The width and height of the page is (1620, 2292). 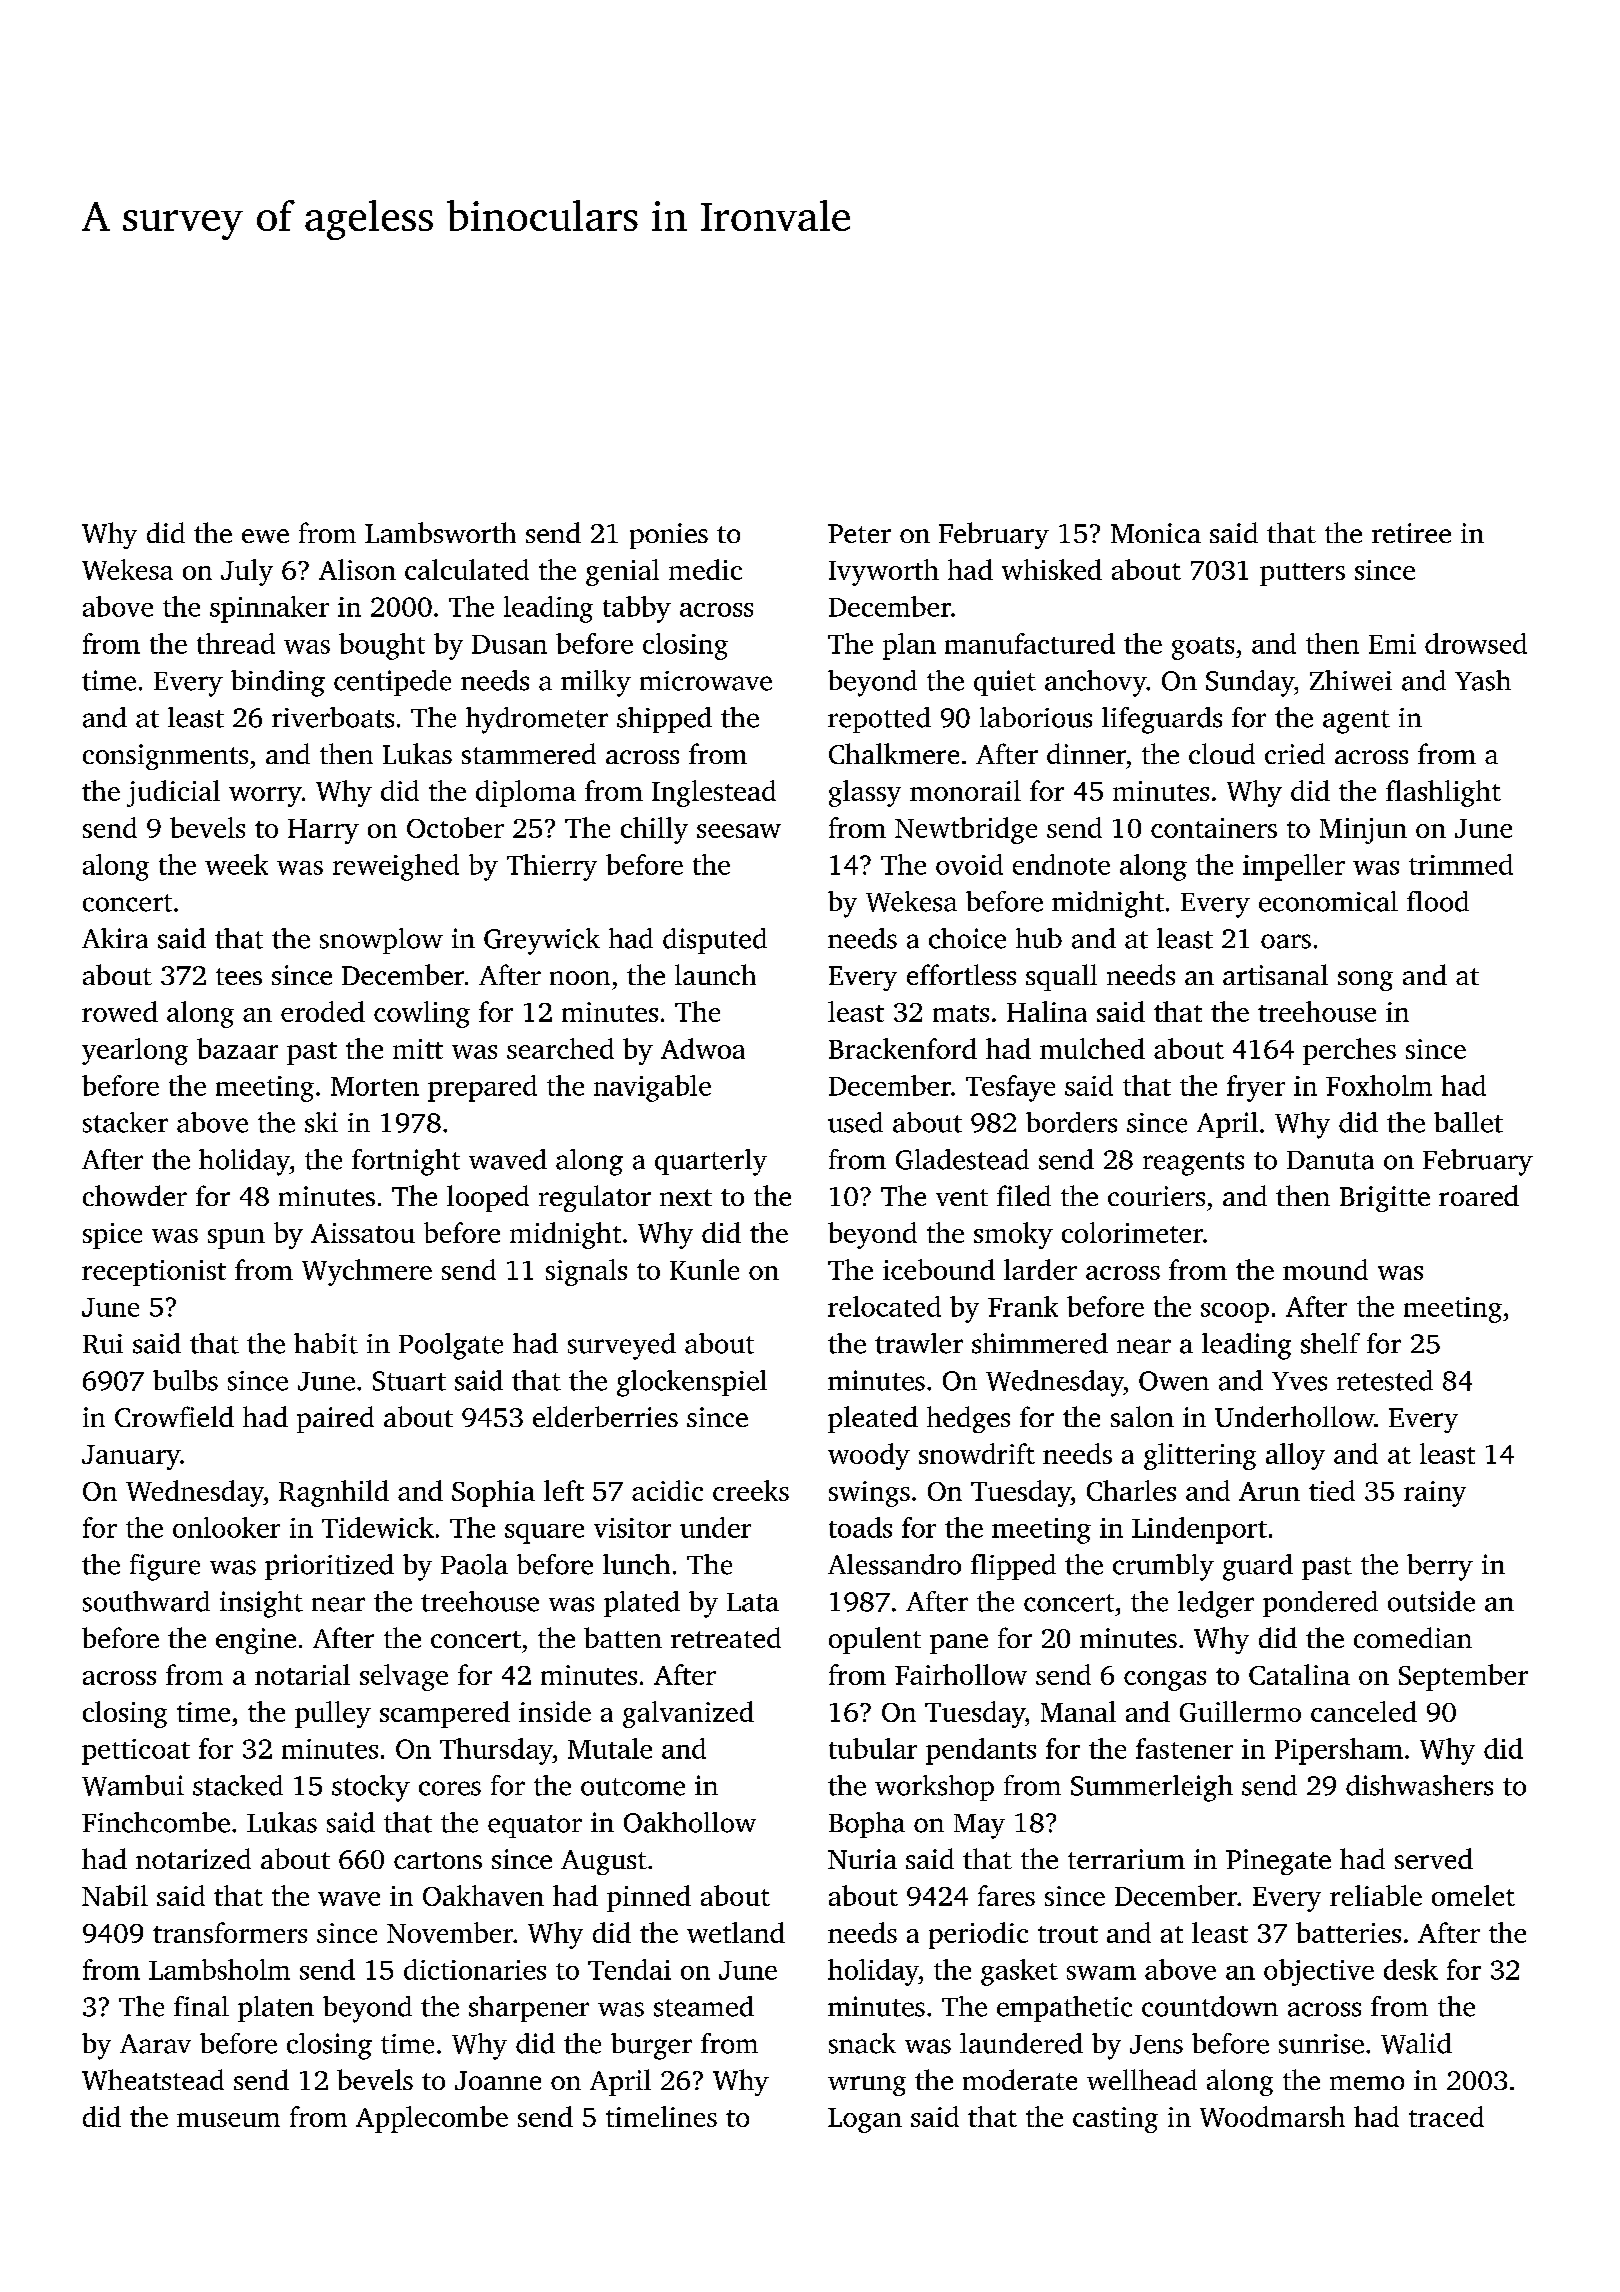 I want to click on navigable, so click(x=652, y=1088).
